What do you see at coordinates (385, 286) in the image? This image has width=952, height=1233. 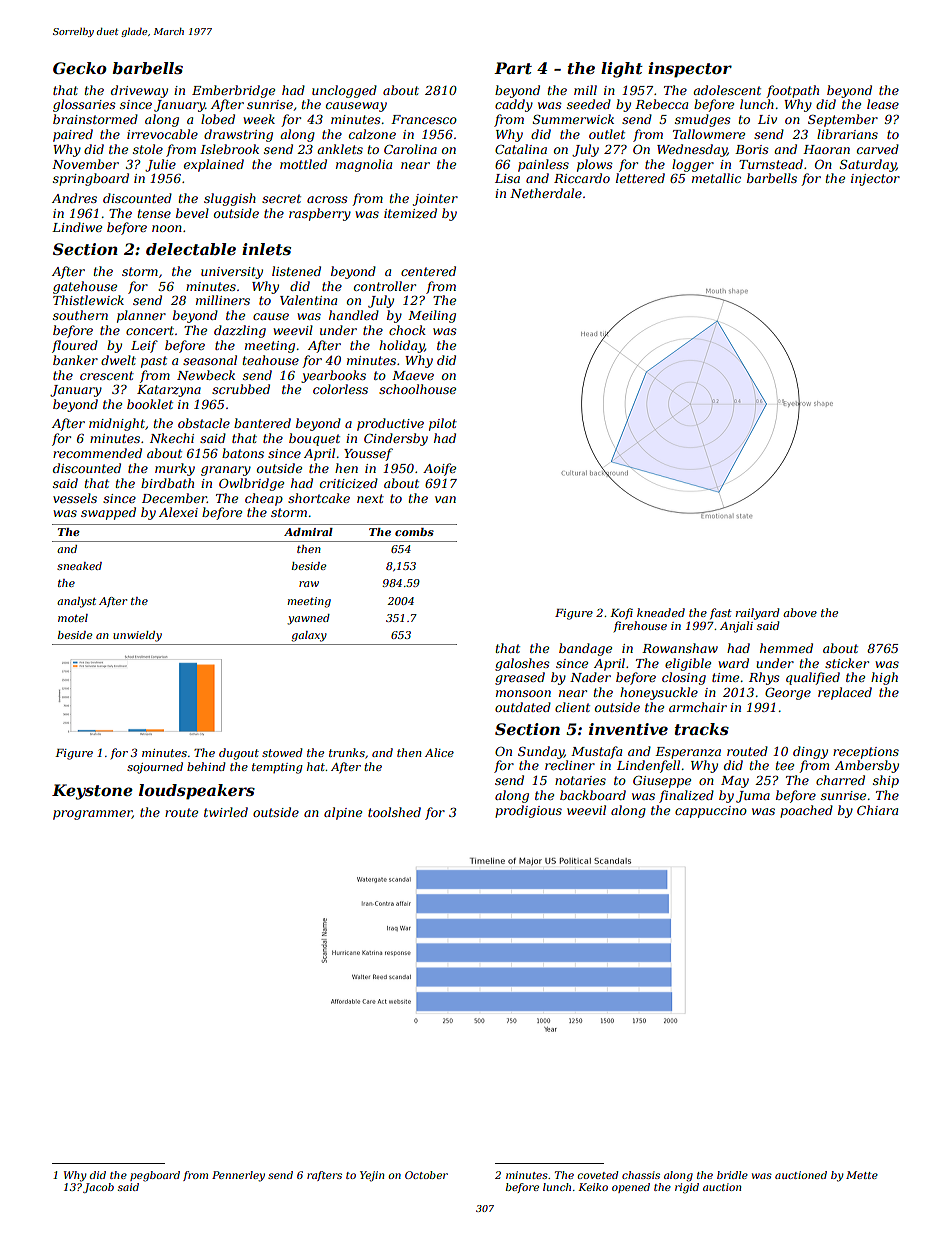 I see `controller` at bounding box center [385, 286].
